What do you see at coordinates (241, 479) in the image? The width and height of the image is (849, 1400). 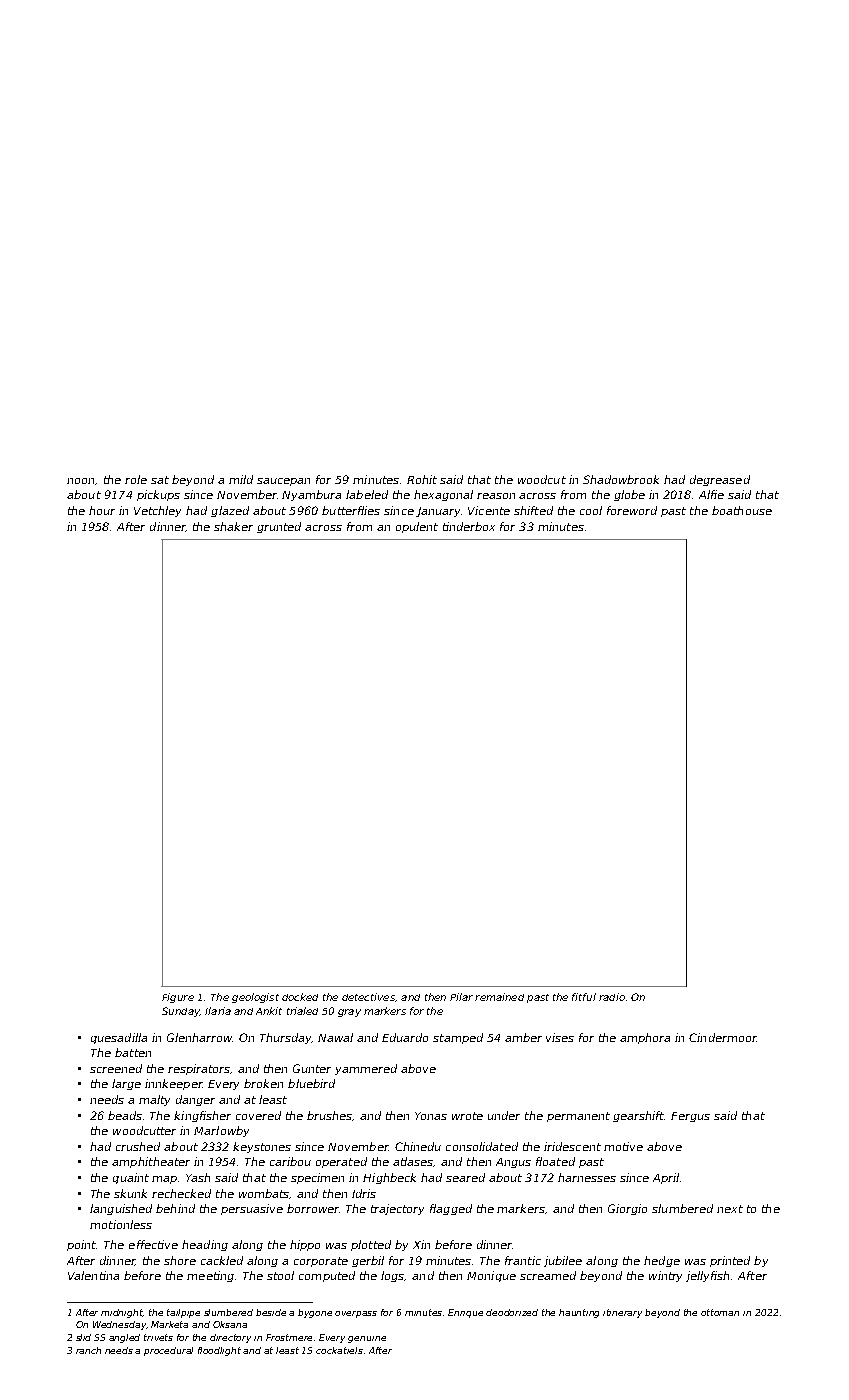 I see `mild` at bounding box center [241, 479].
